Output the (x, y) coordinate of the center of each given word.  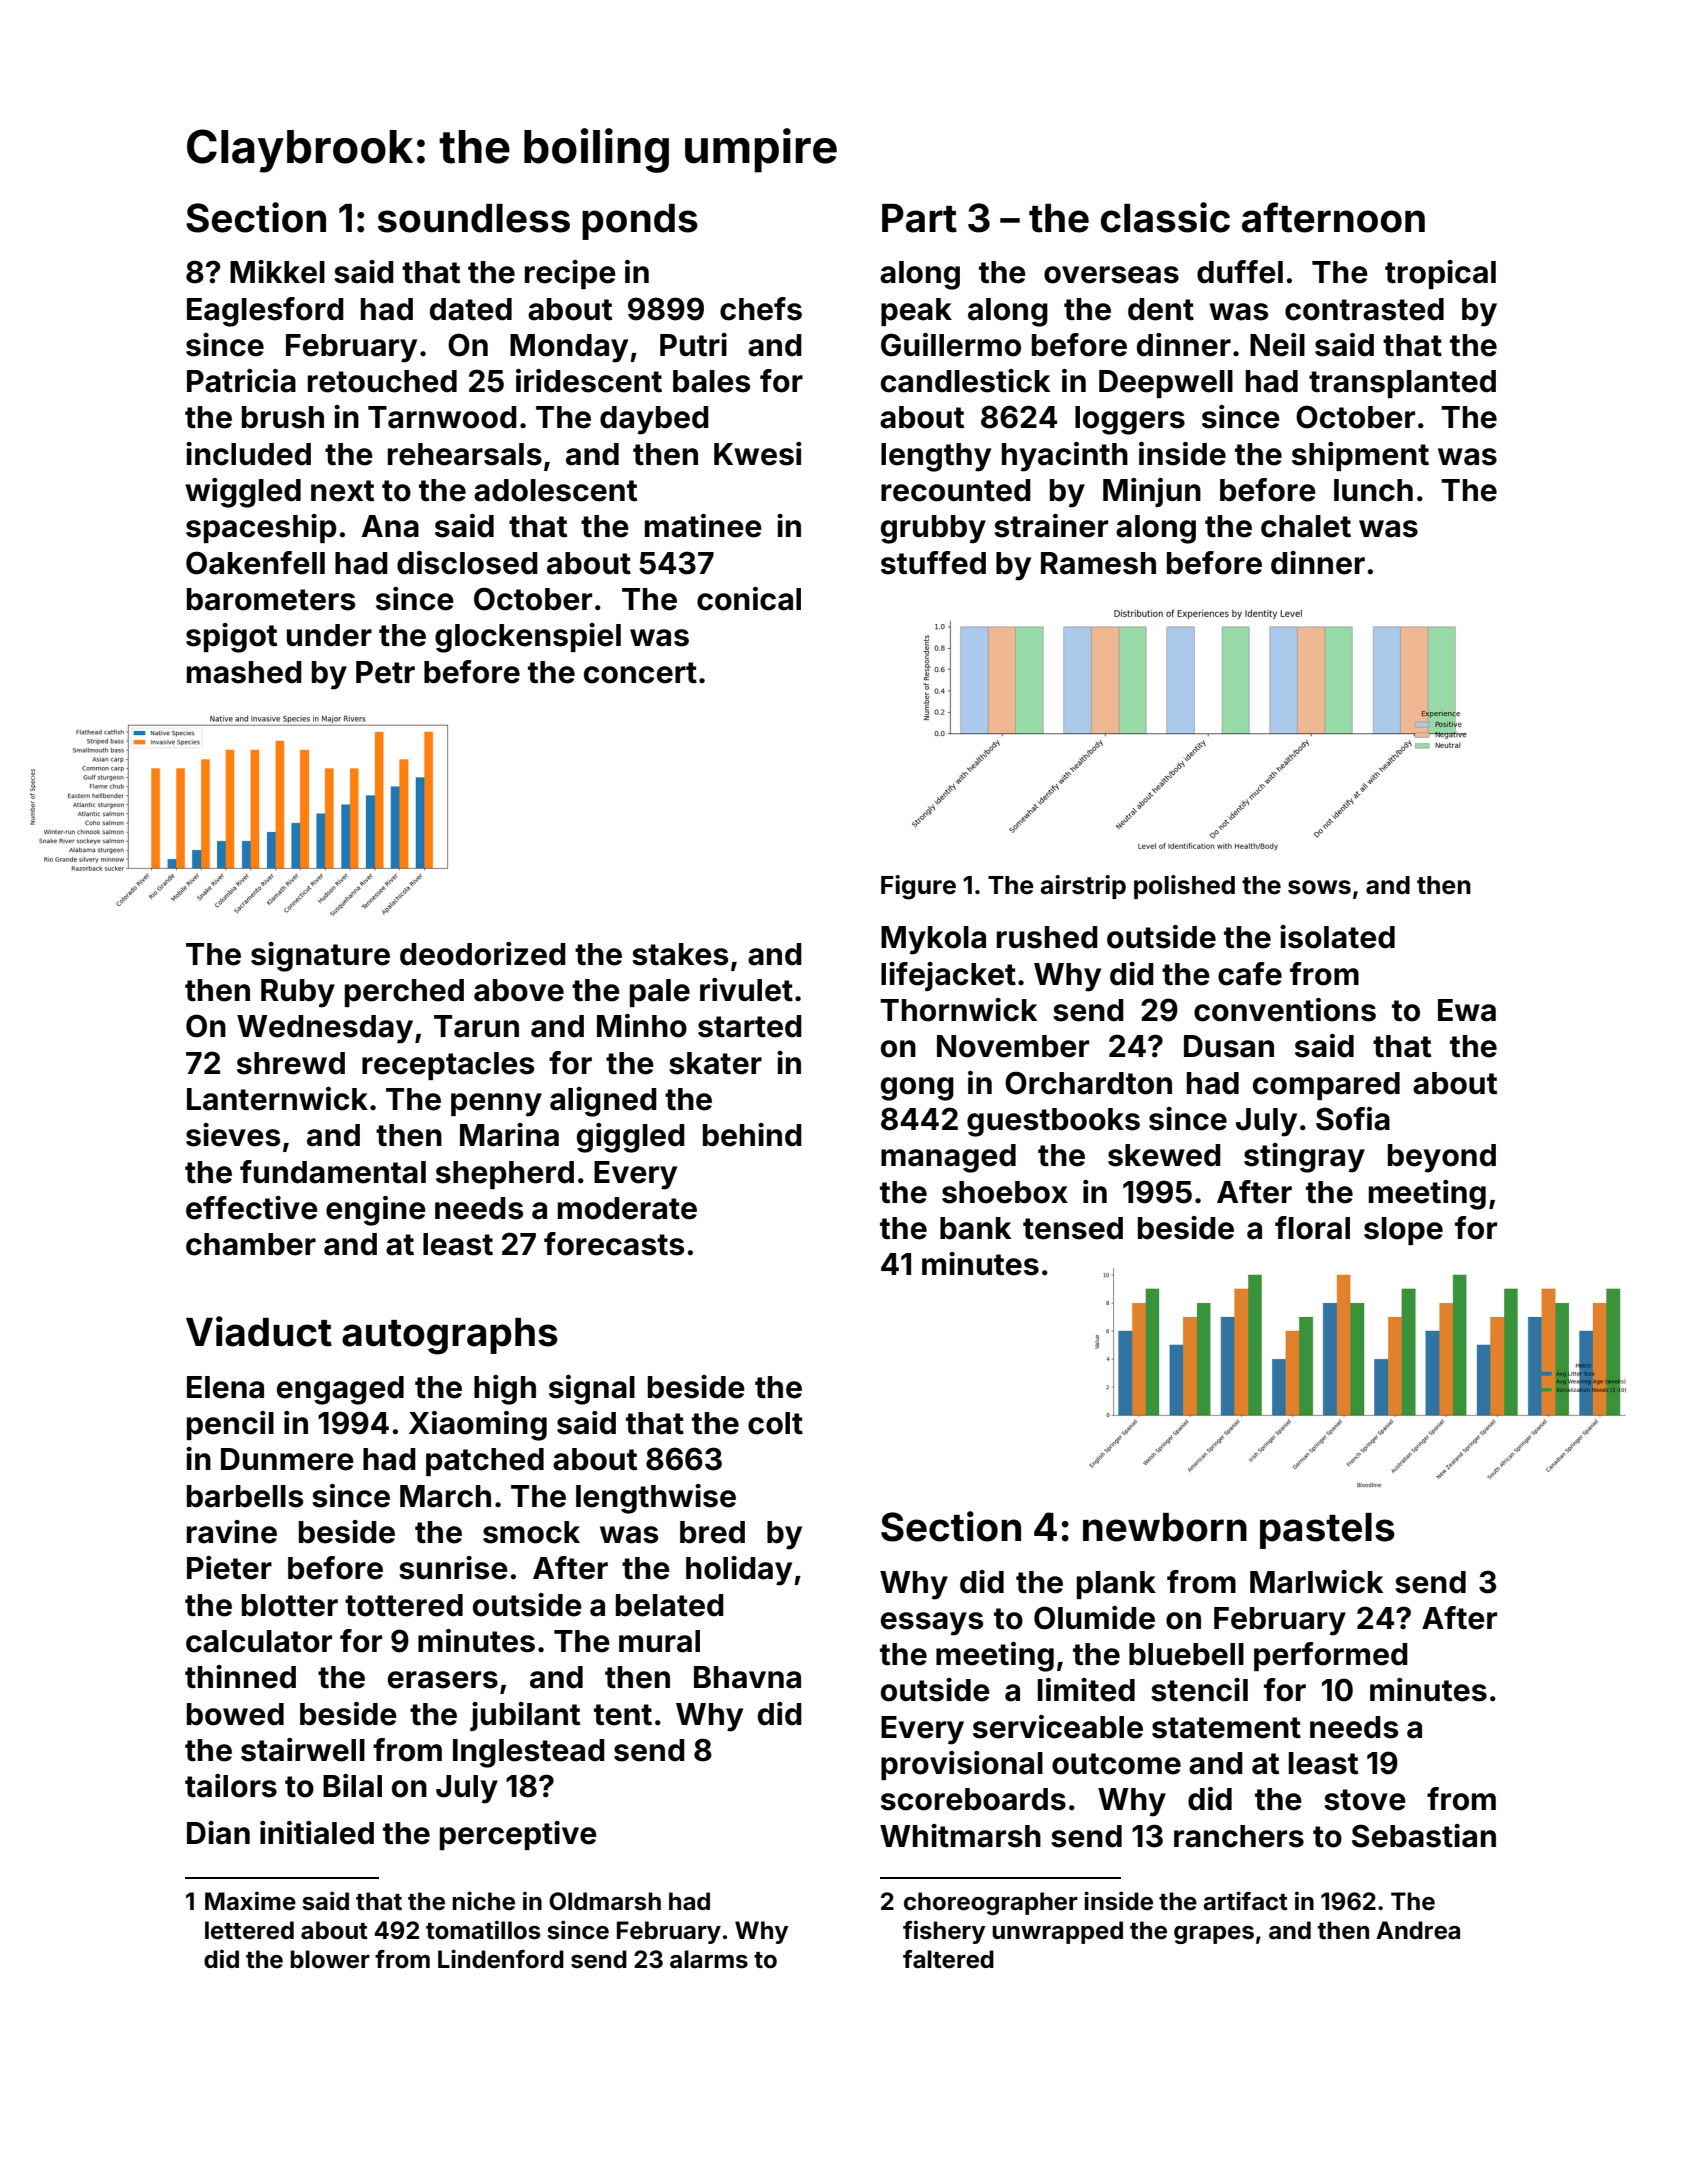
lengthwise (656, 1499)
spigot (231, 638)
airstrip (1083, 887)
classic (1165, 217)
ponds (640, 222)
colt (775, 1423)
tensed (1073, 1228)
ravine (232, 1532)
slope (1403, 1231)
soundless (474, 218)
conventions (1285, 1010)
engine (376, 1211)
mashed (244, 672)
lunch (1373, 490)
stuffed (933, 563)
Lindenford (501, 1959)
